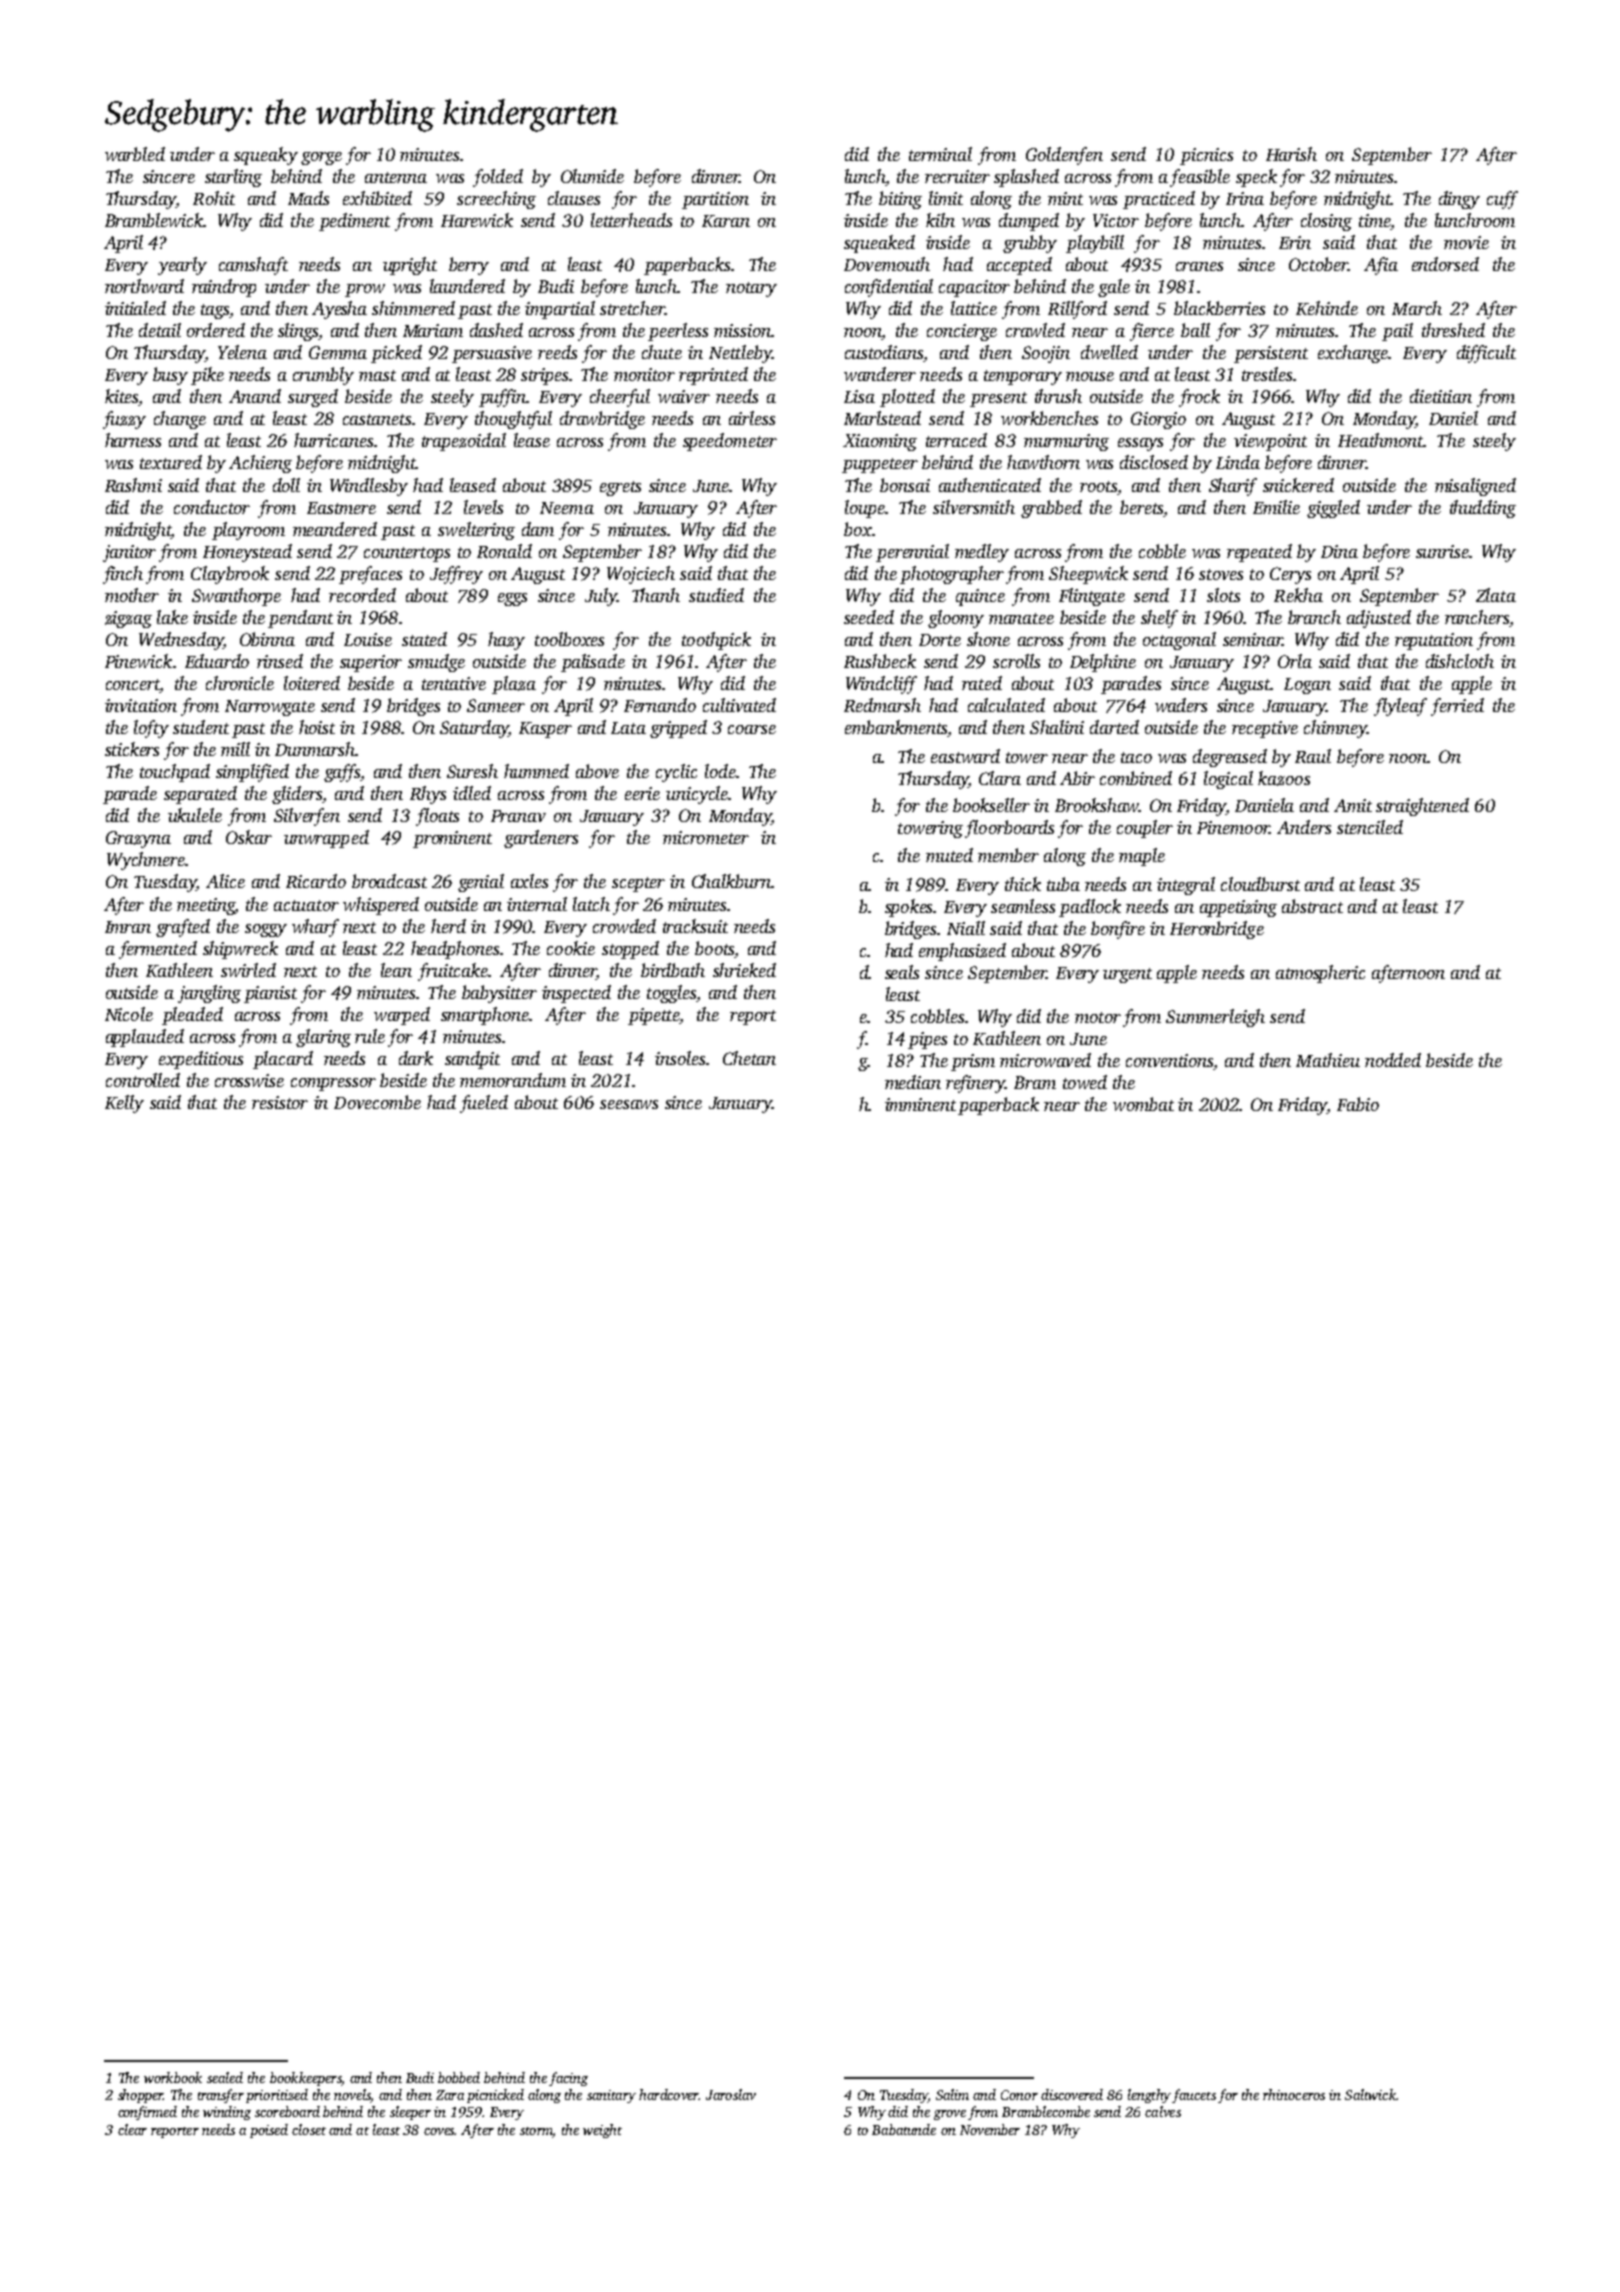 The height and width of the screenshot is (2292, 1620). Describe the element at coordinates (305, 2079) in the screenshot. I see `bookkeepers` at that location.
